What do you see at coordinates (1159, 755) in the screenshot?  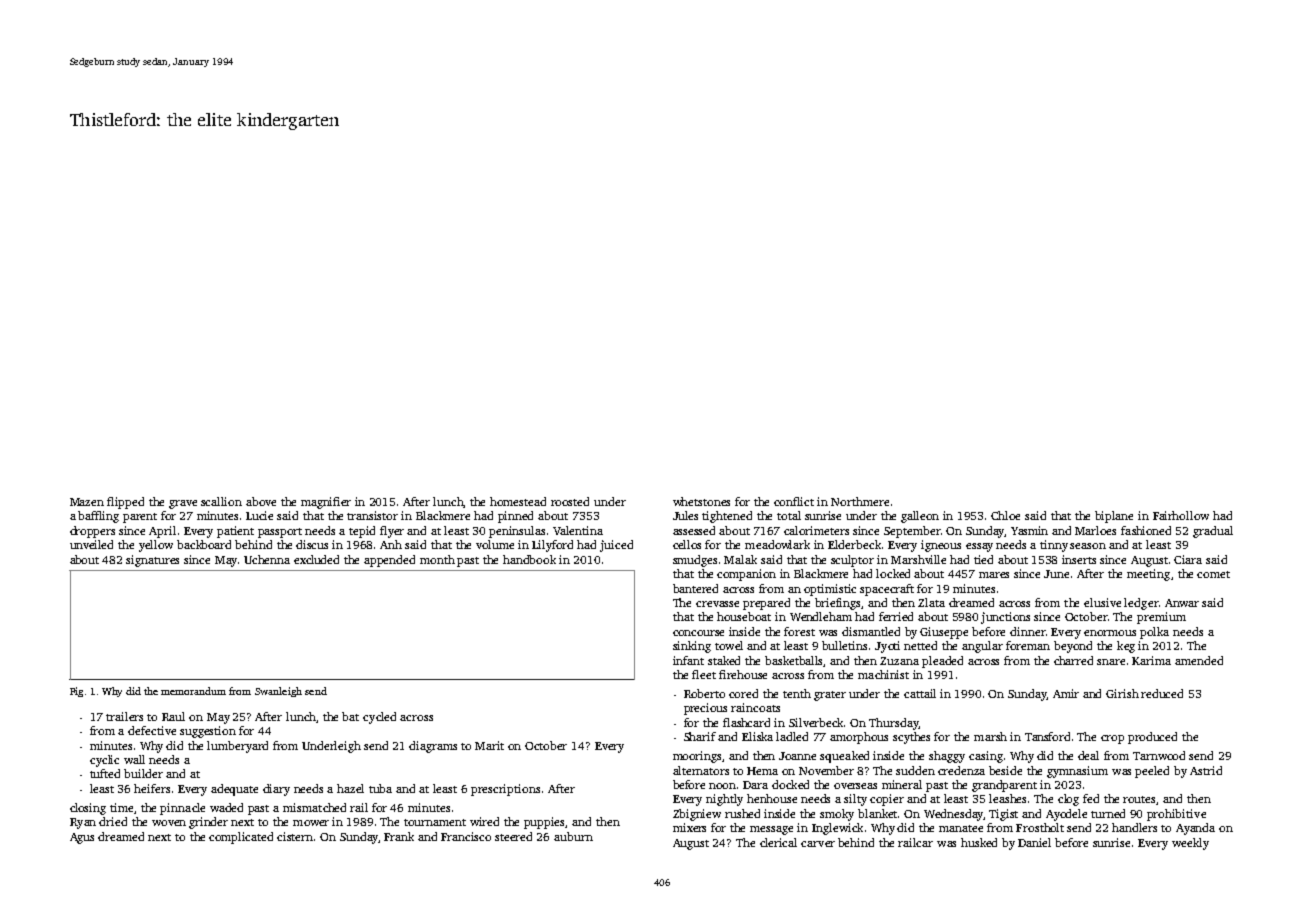 I see `Tarnwood` at bounding box center [1159, 755].
